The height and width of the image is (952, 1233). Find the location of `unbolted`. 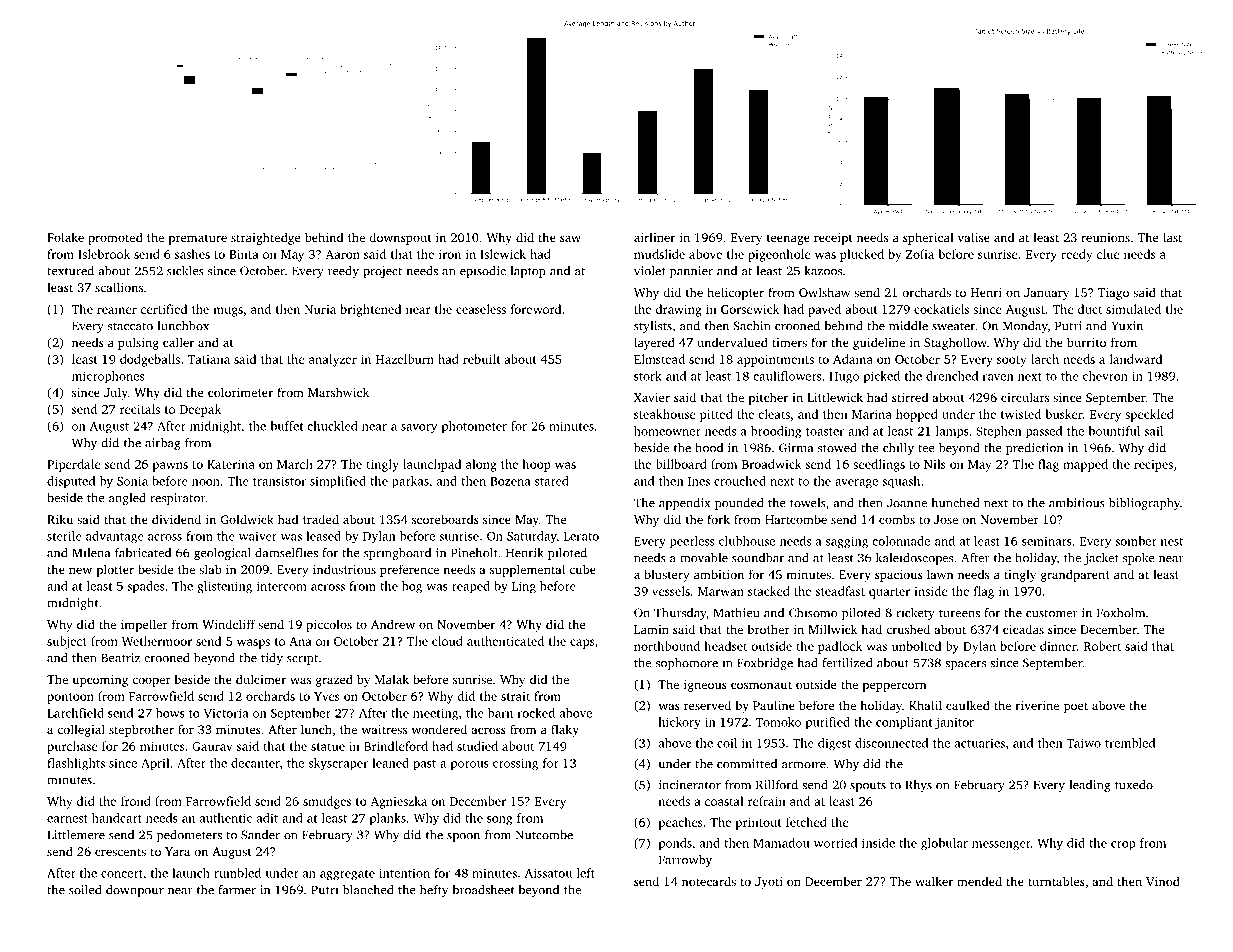

unbolted is located at coordinates (916, 646).
